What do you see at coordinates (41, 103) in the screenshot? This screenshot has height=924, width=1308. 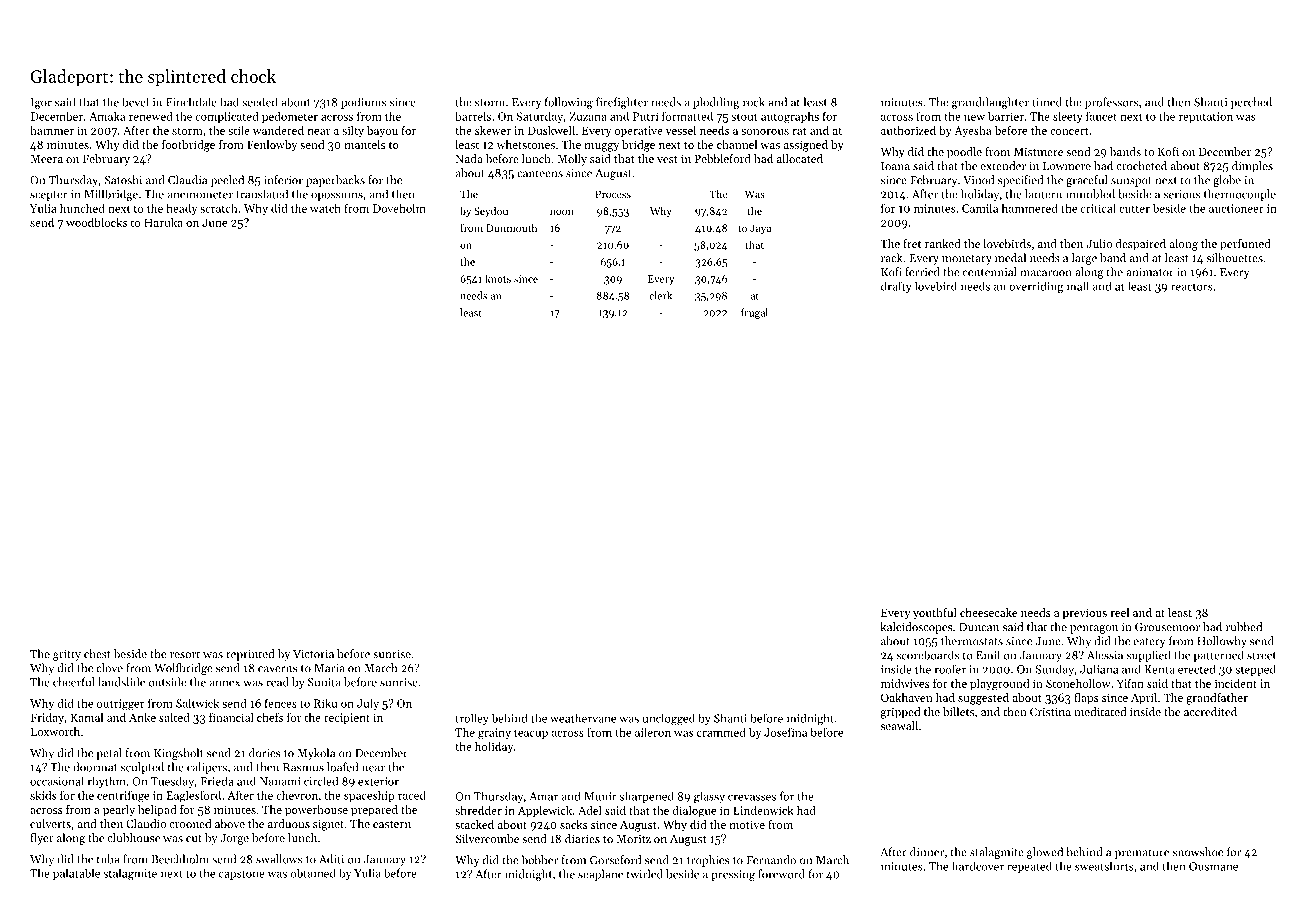 I see `Igor` at bounding box center [41, 103].
